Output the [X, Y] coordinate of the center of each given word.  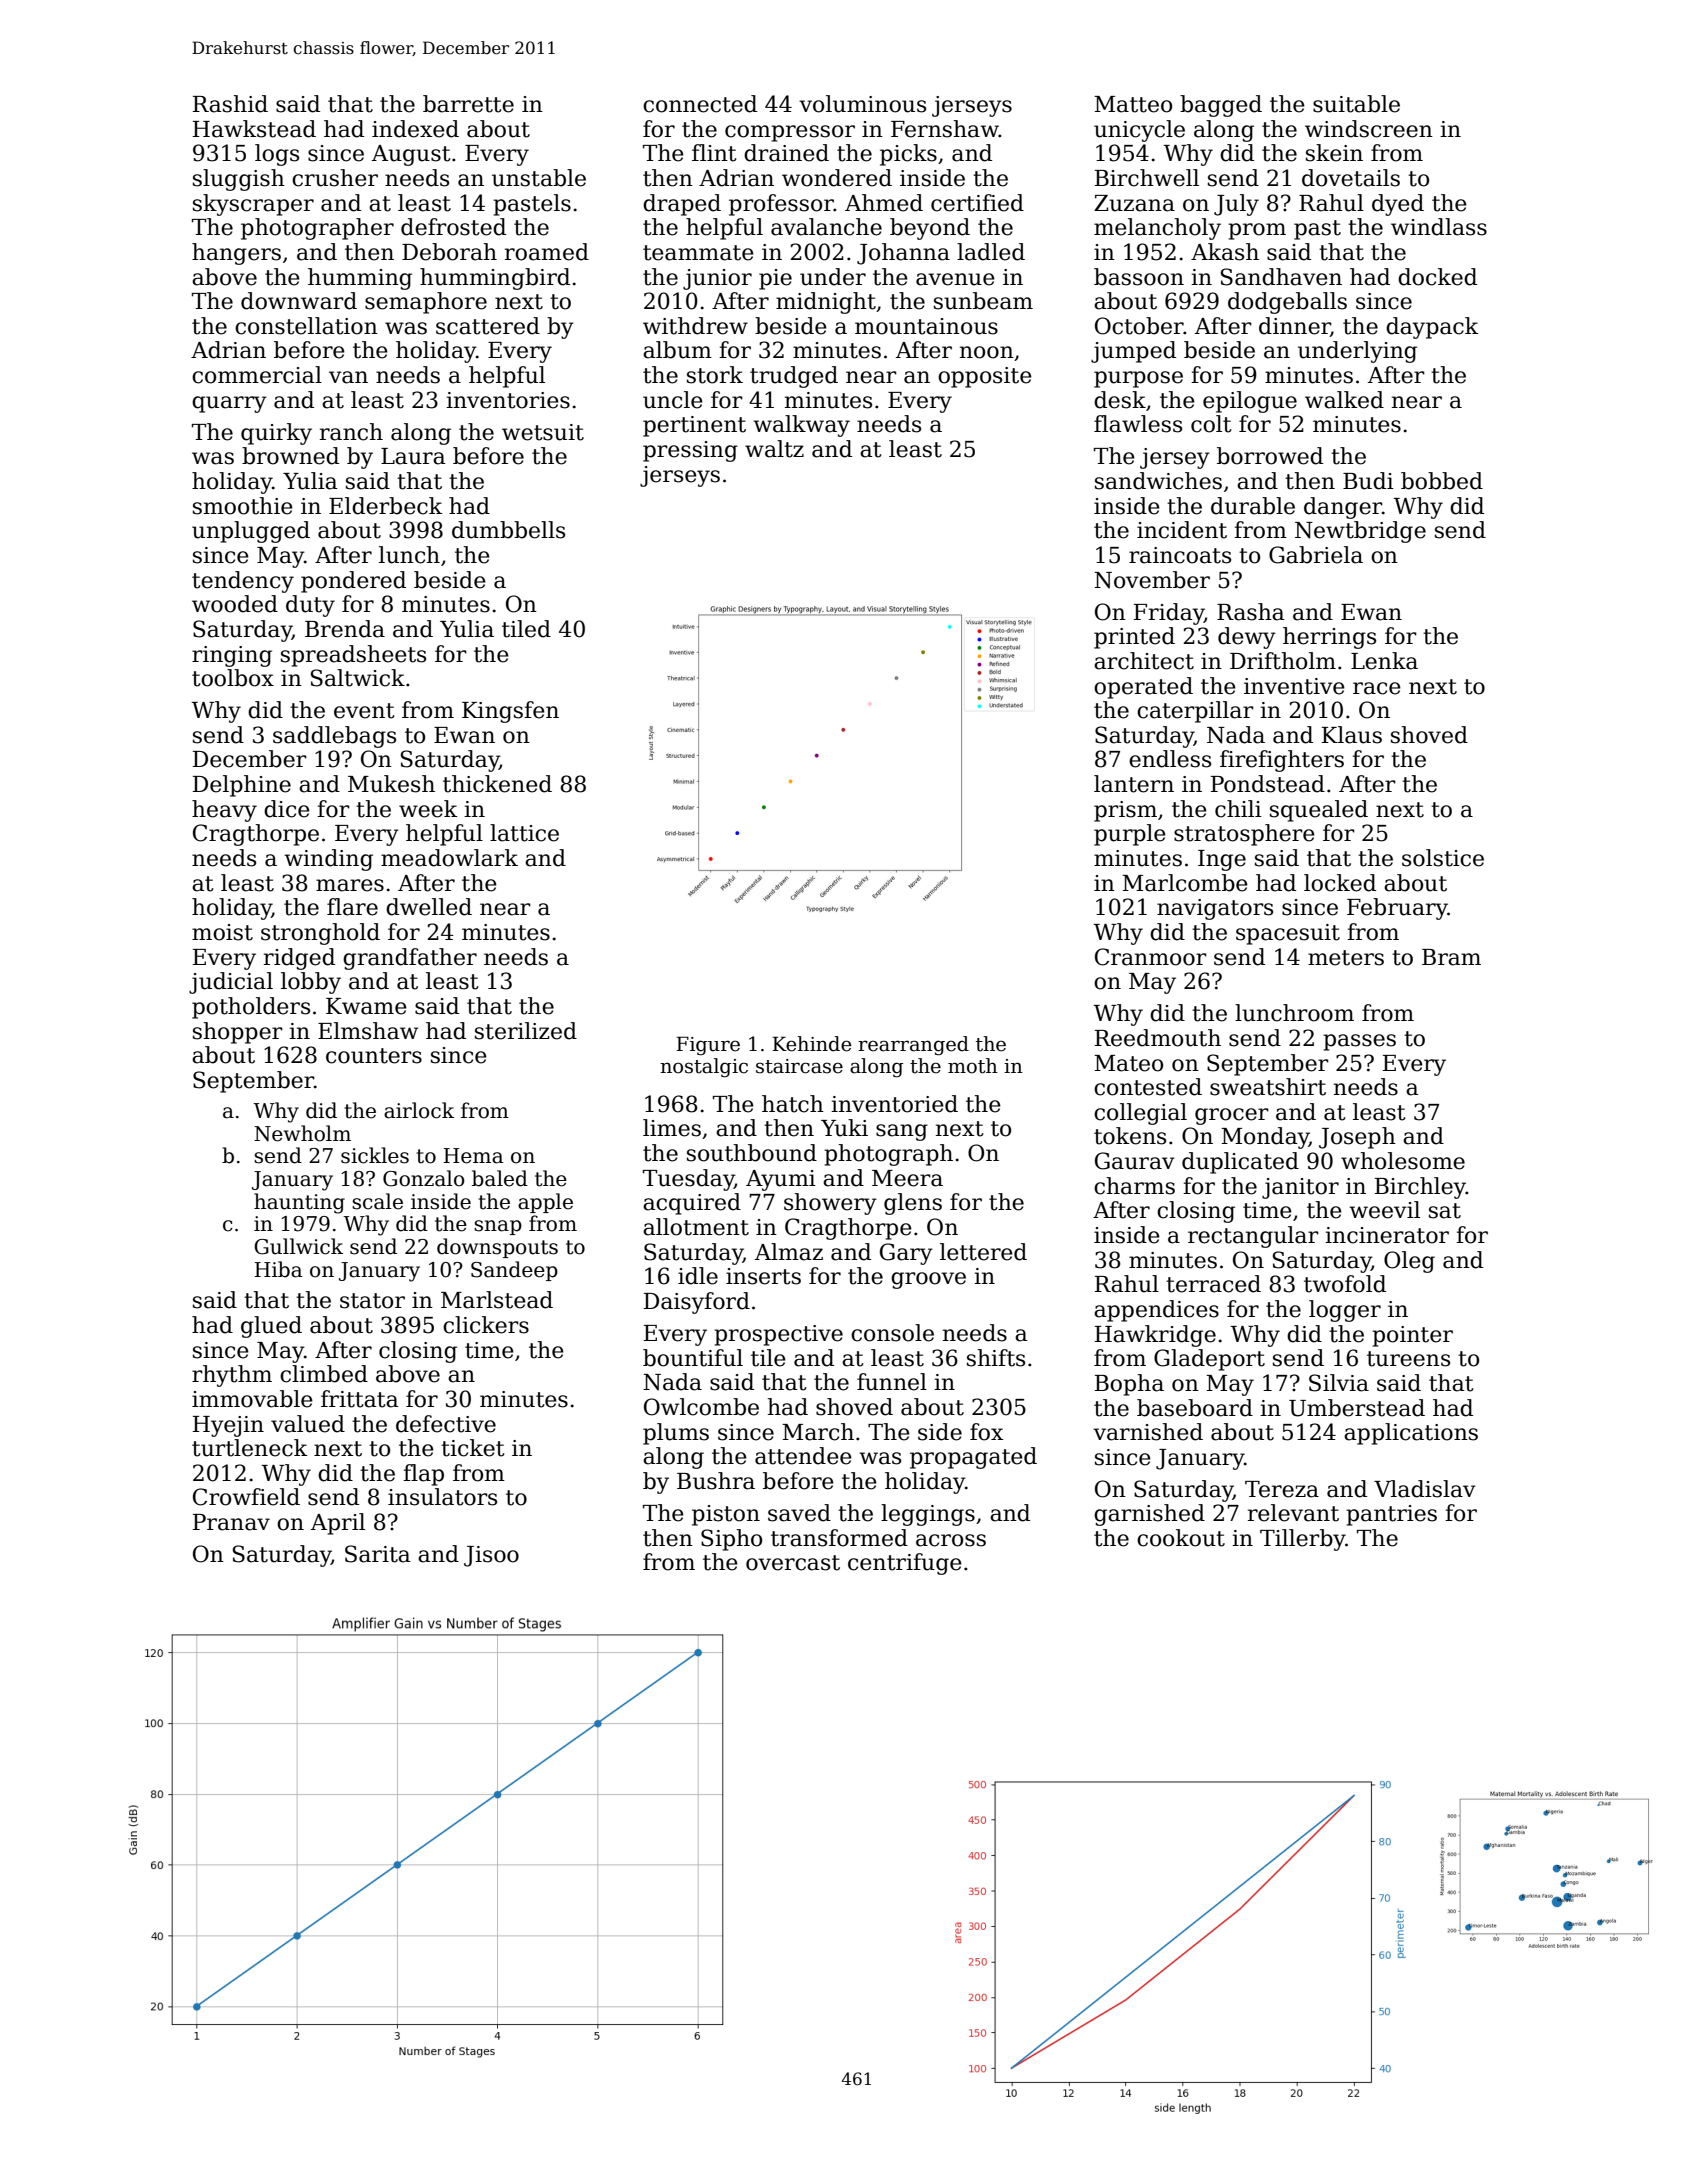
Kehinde [811, 1044]
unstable [539, 178]
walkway [801, 426]
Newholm [302, 1133]
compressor [790, 133]
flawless [1138, 424]
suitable [1356, 104]
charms [1134, 1186]
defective [446, 1424]
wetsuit [543, 432]
